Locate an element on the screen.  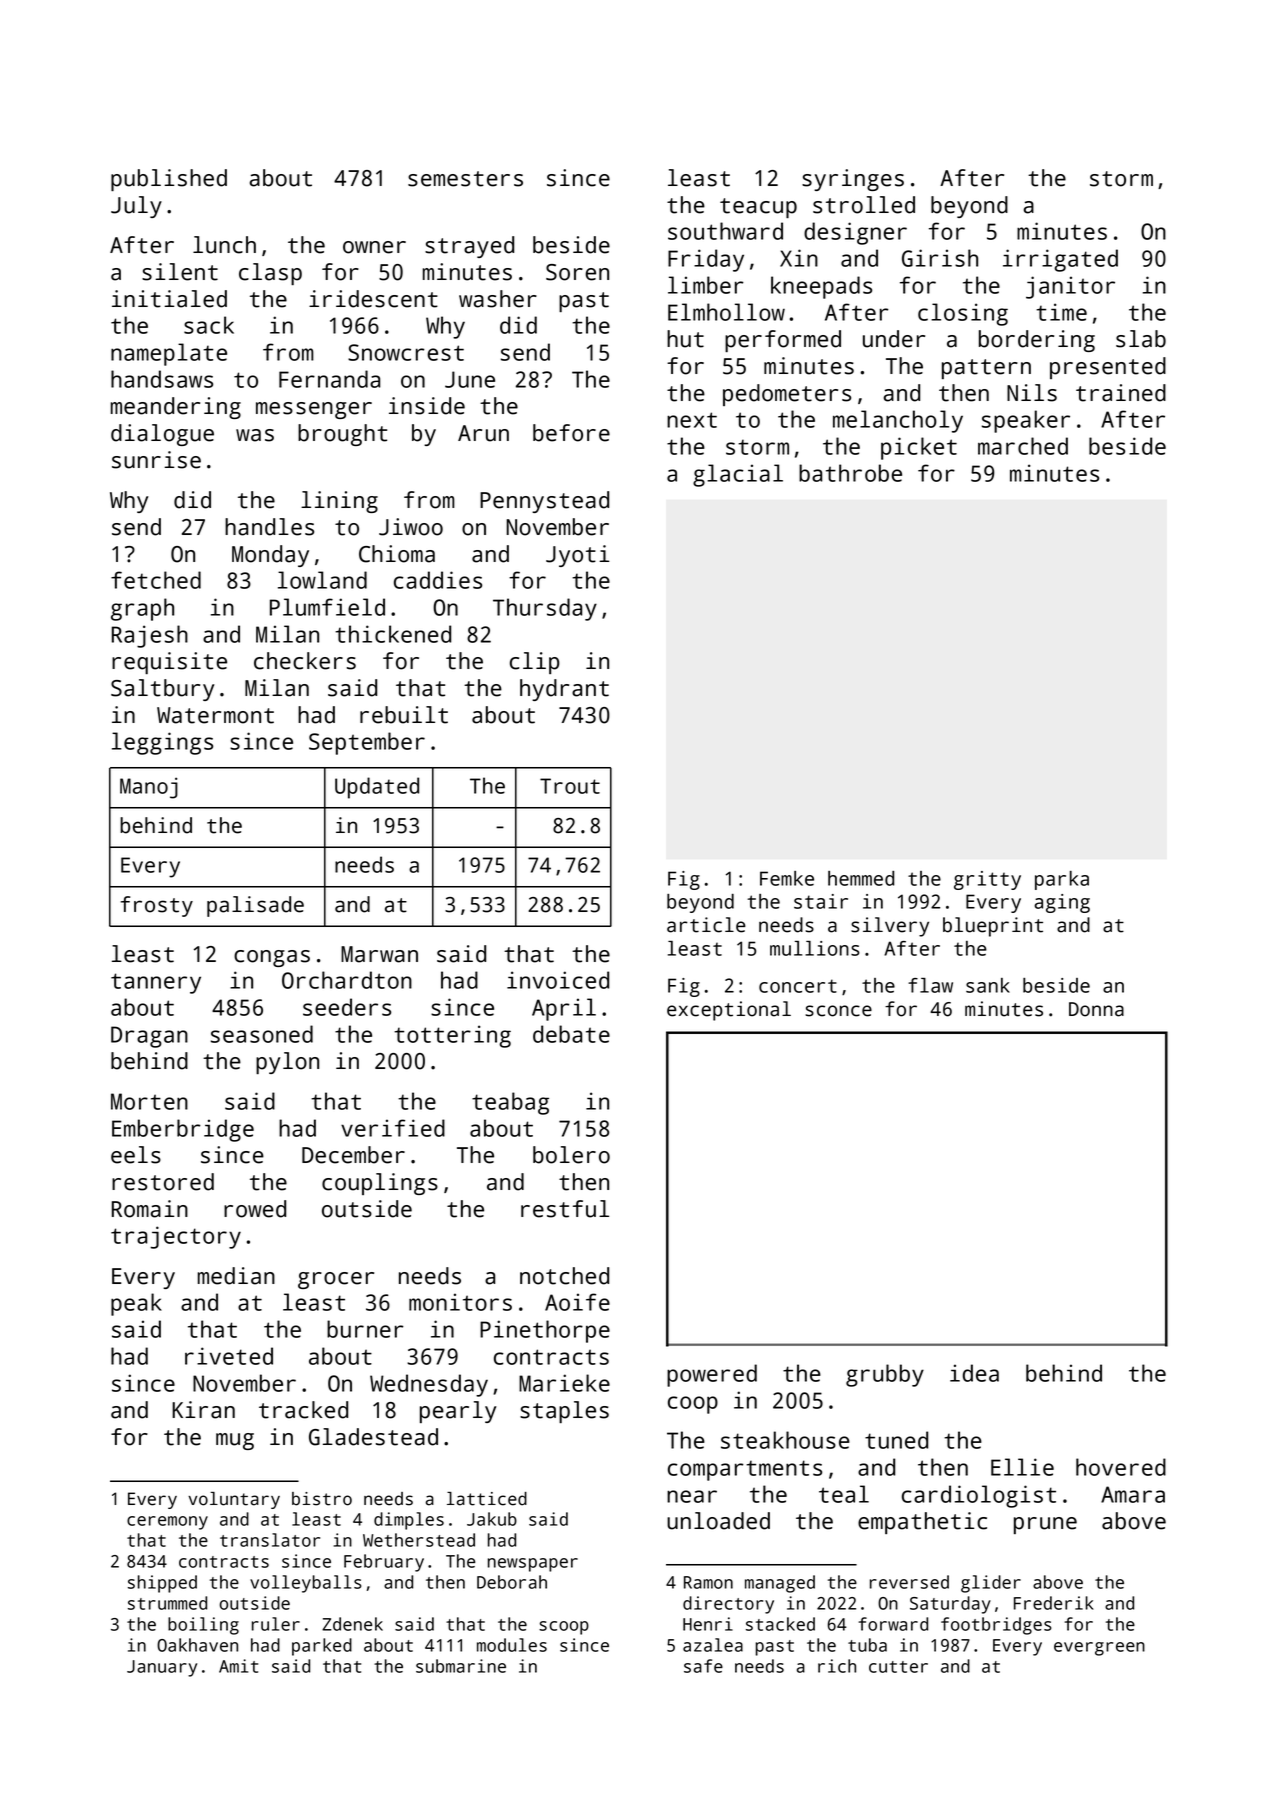
Thursday is located at coordinates (545, 609).
